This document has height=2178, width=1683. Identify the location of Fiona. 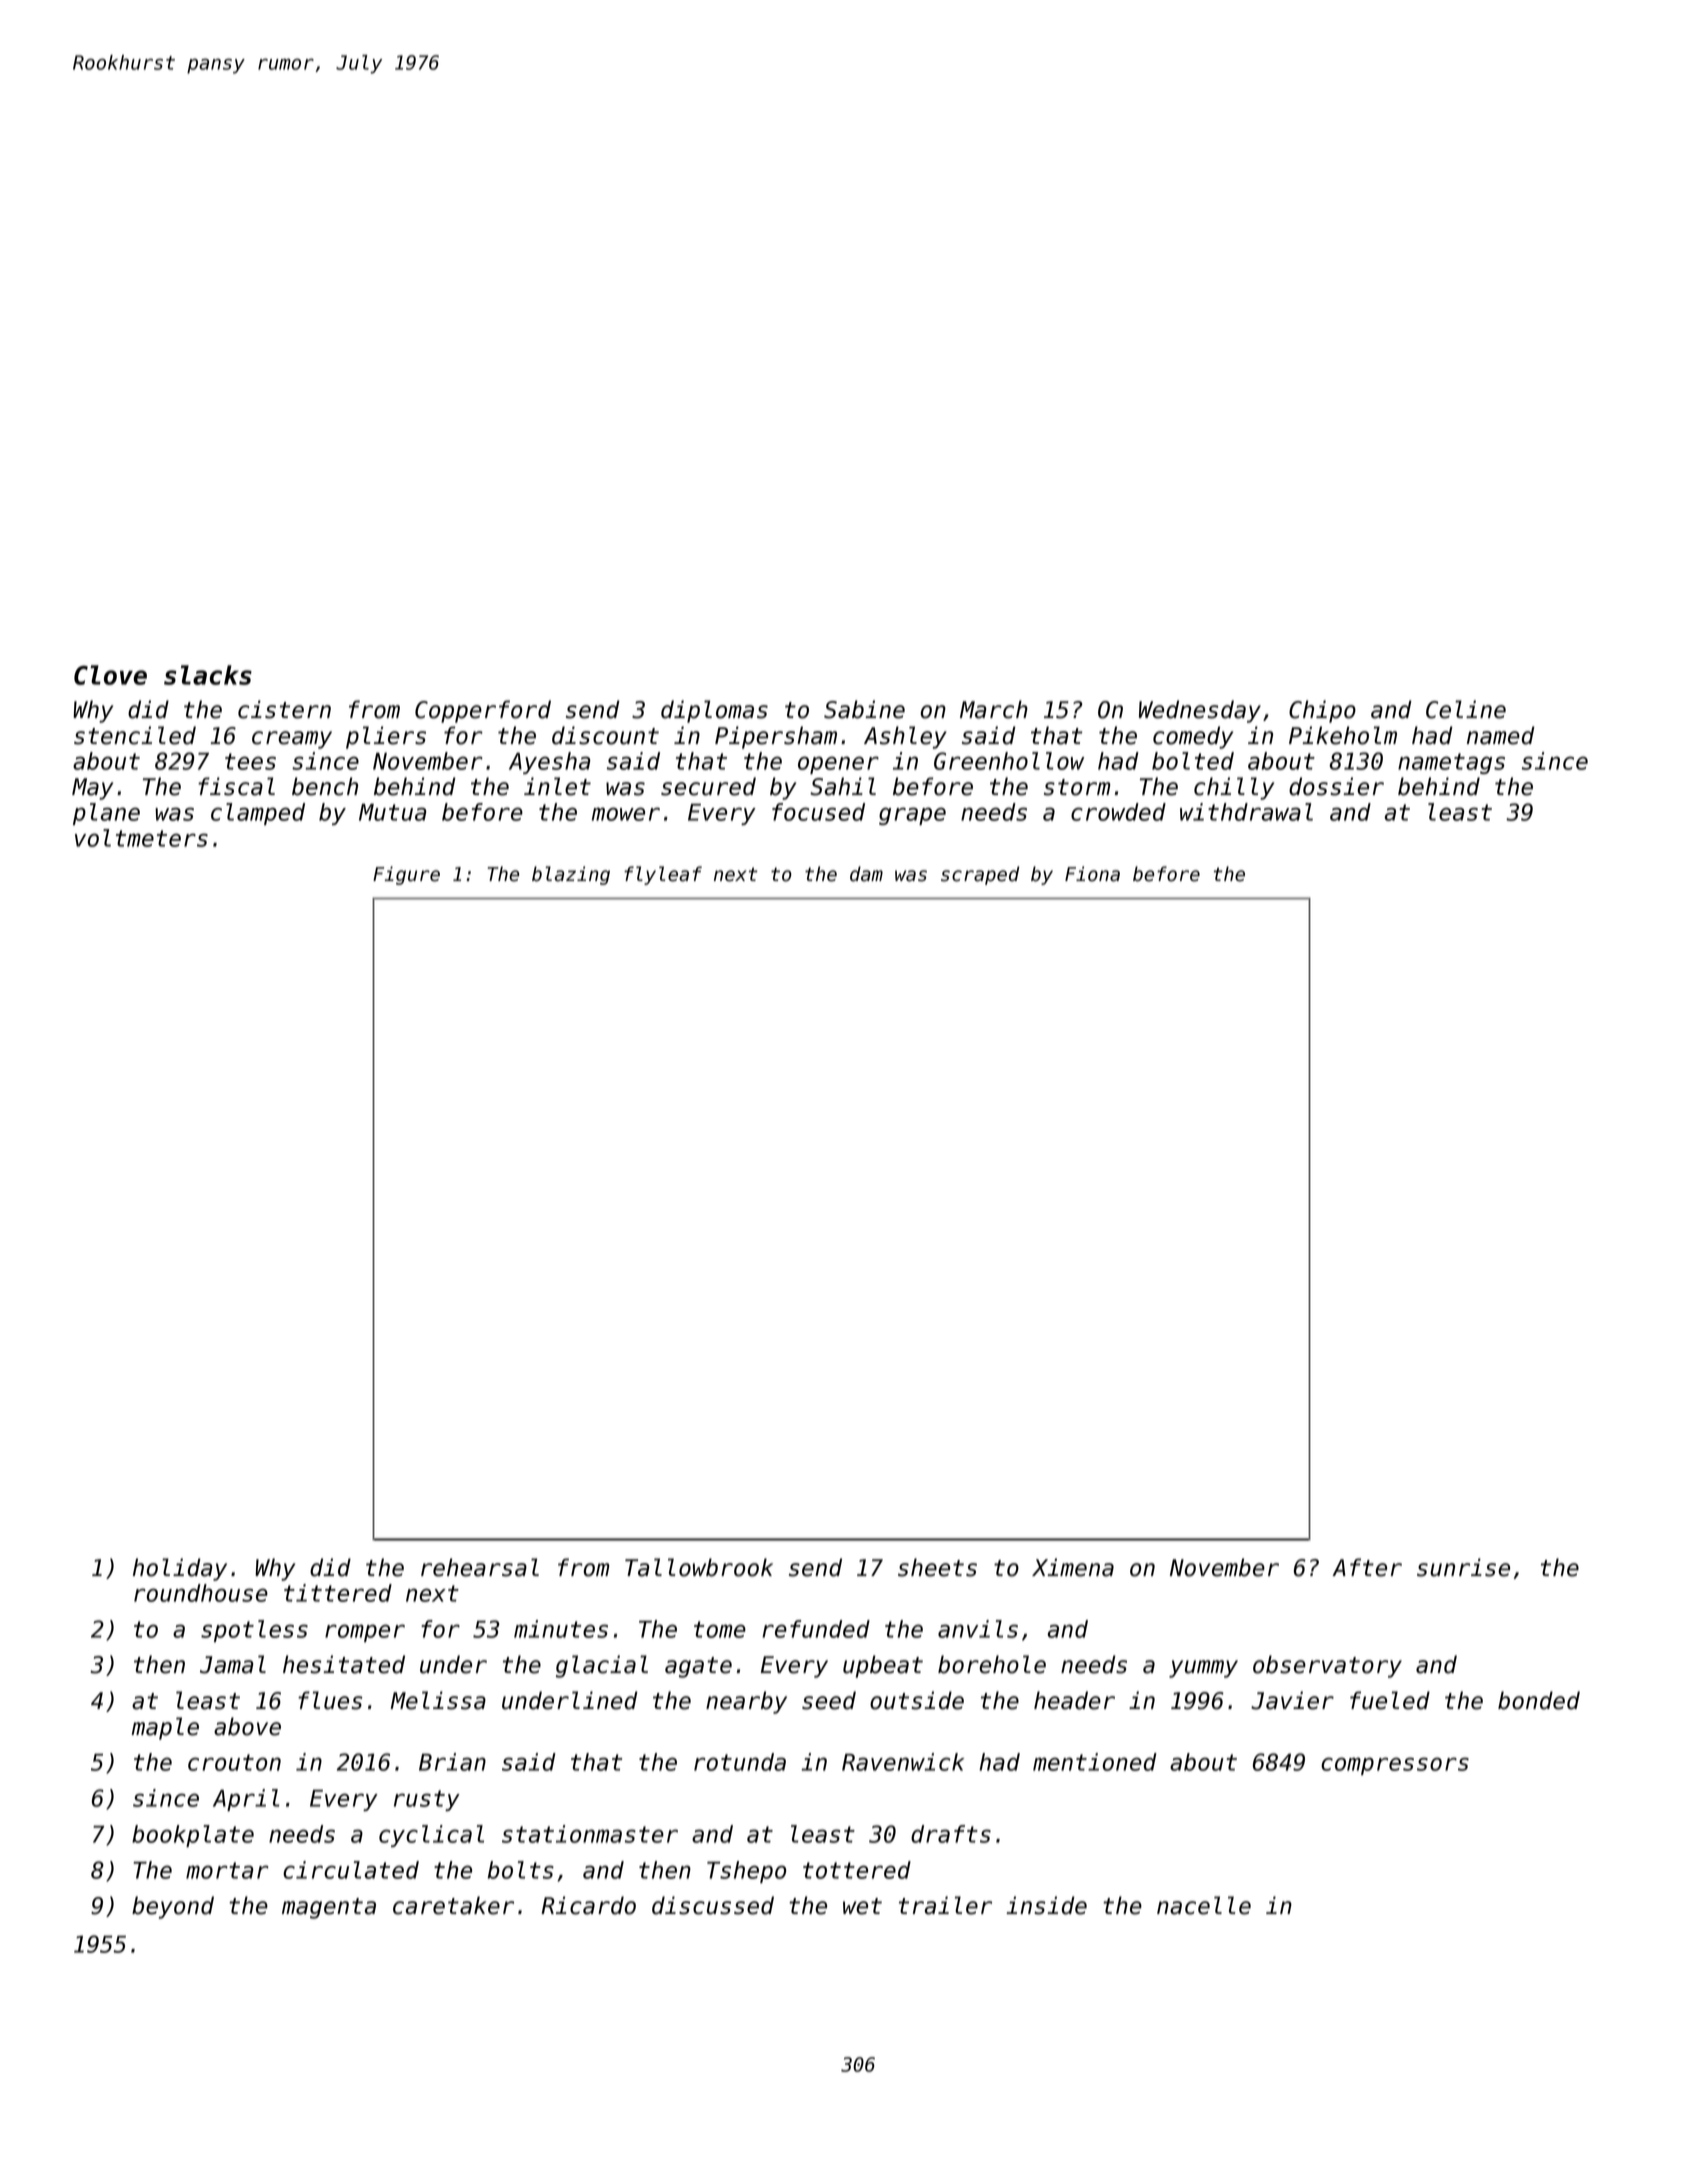
(1092, 874).
